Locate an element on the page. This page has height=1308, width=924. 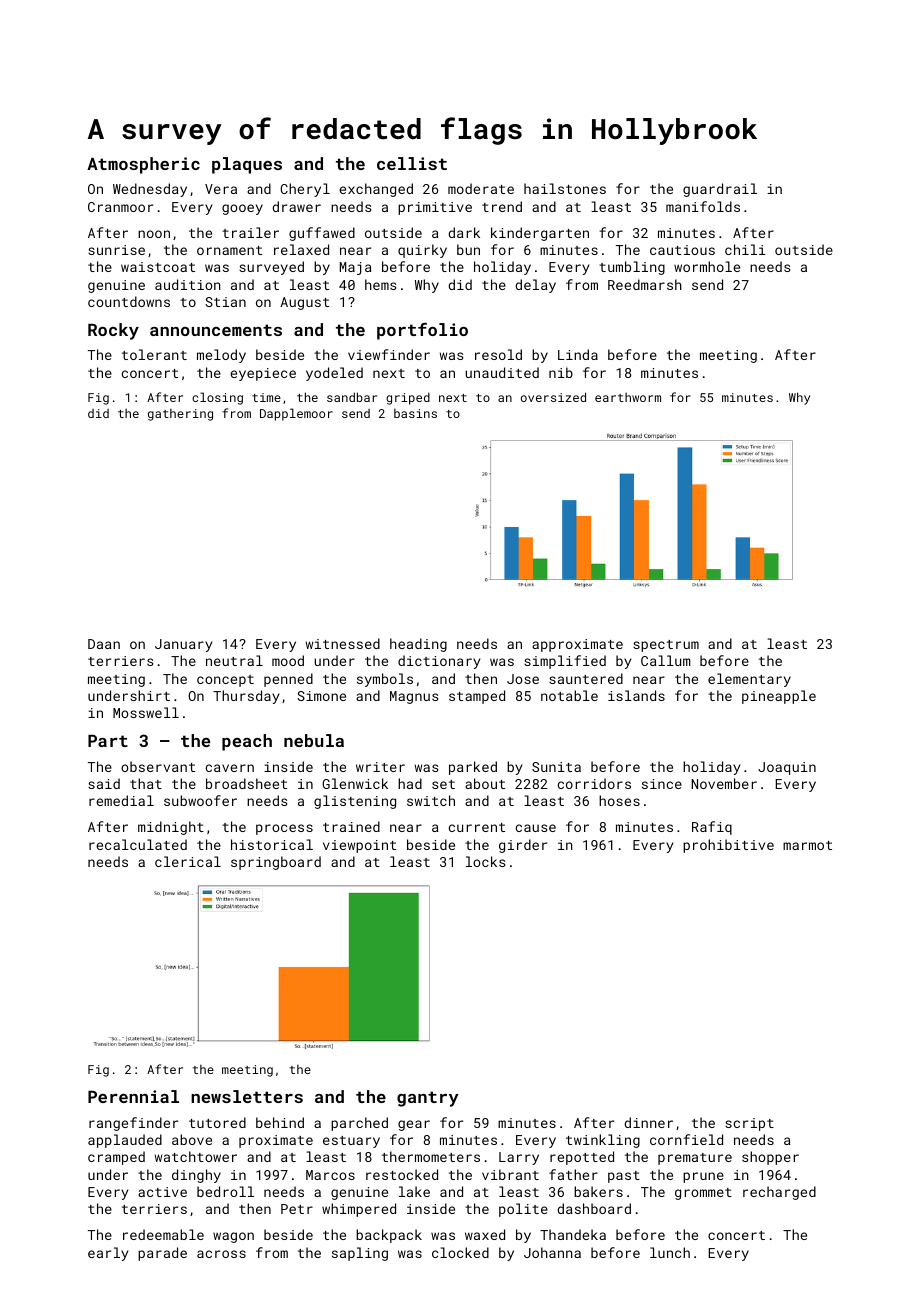
witnessed is located at coordinates (343, 643).
